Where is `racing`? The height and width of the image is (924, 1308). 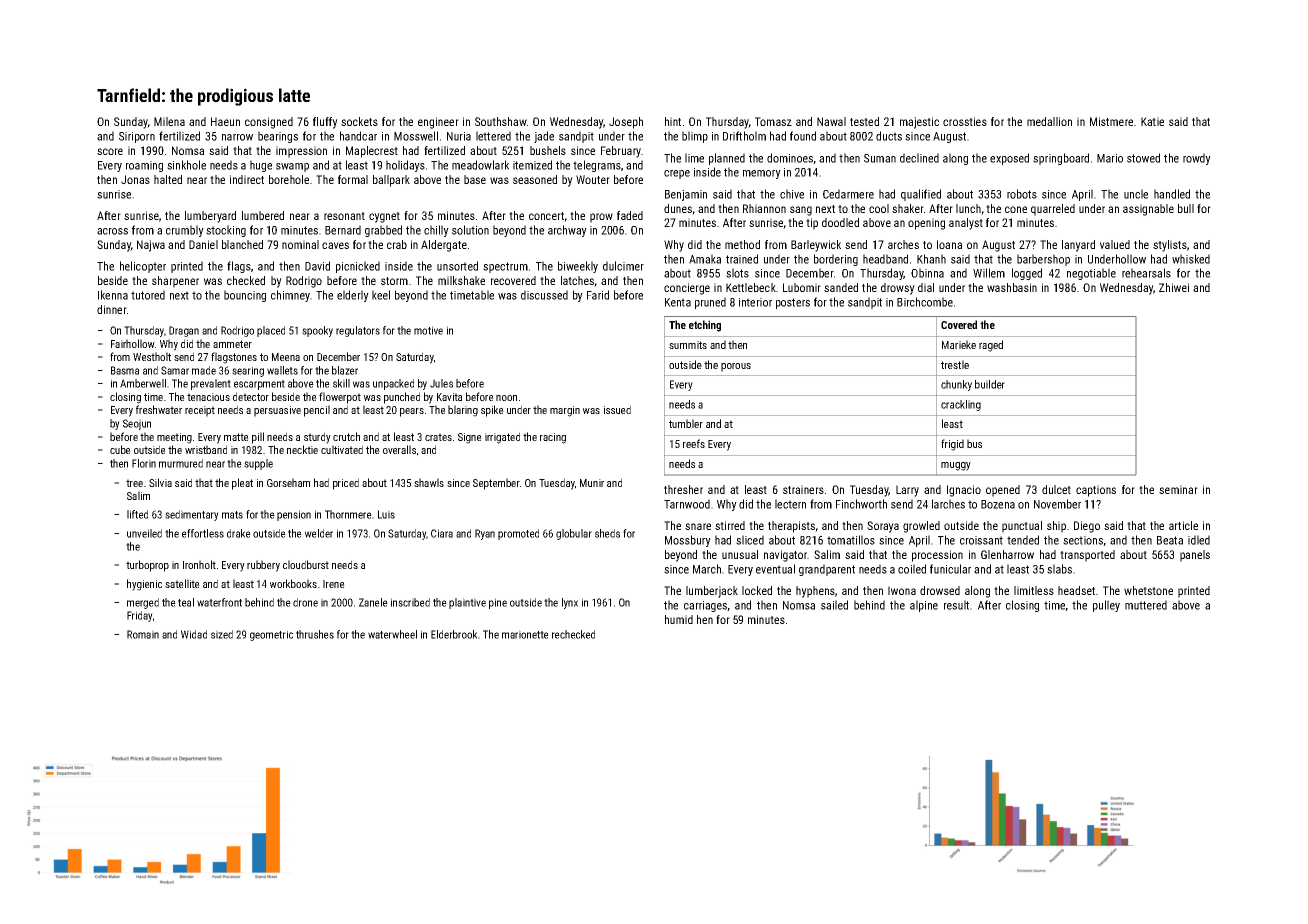
racing is located at coordinates (553, 438).
